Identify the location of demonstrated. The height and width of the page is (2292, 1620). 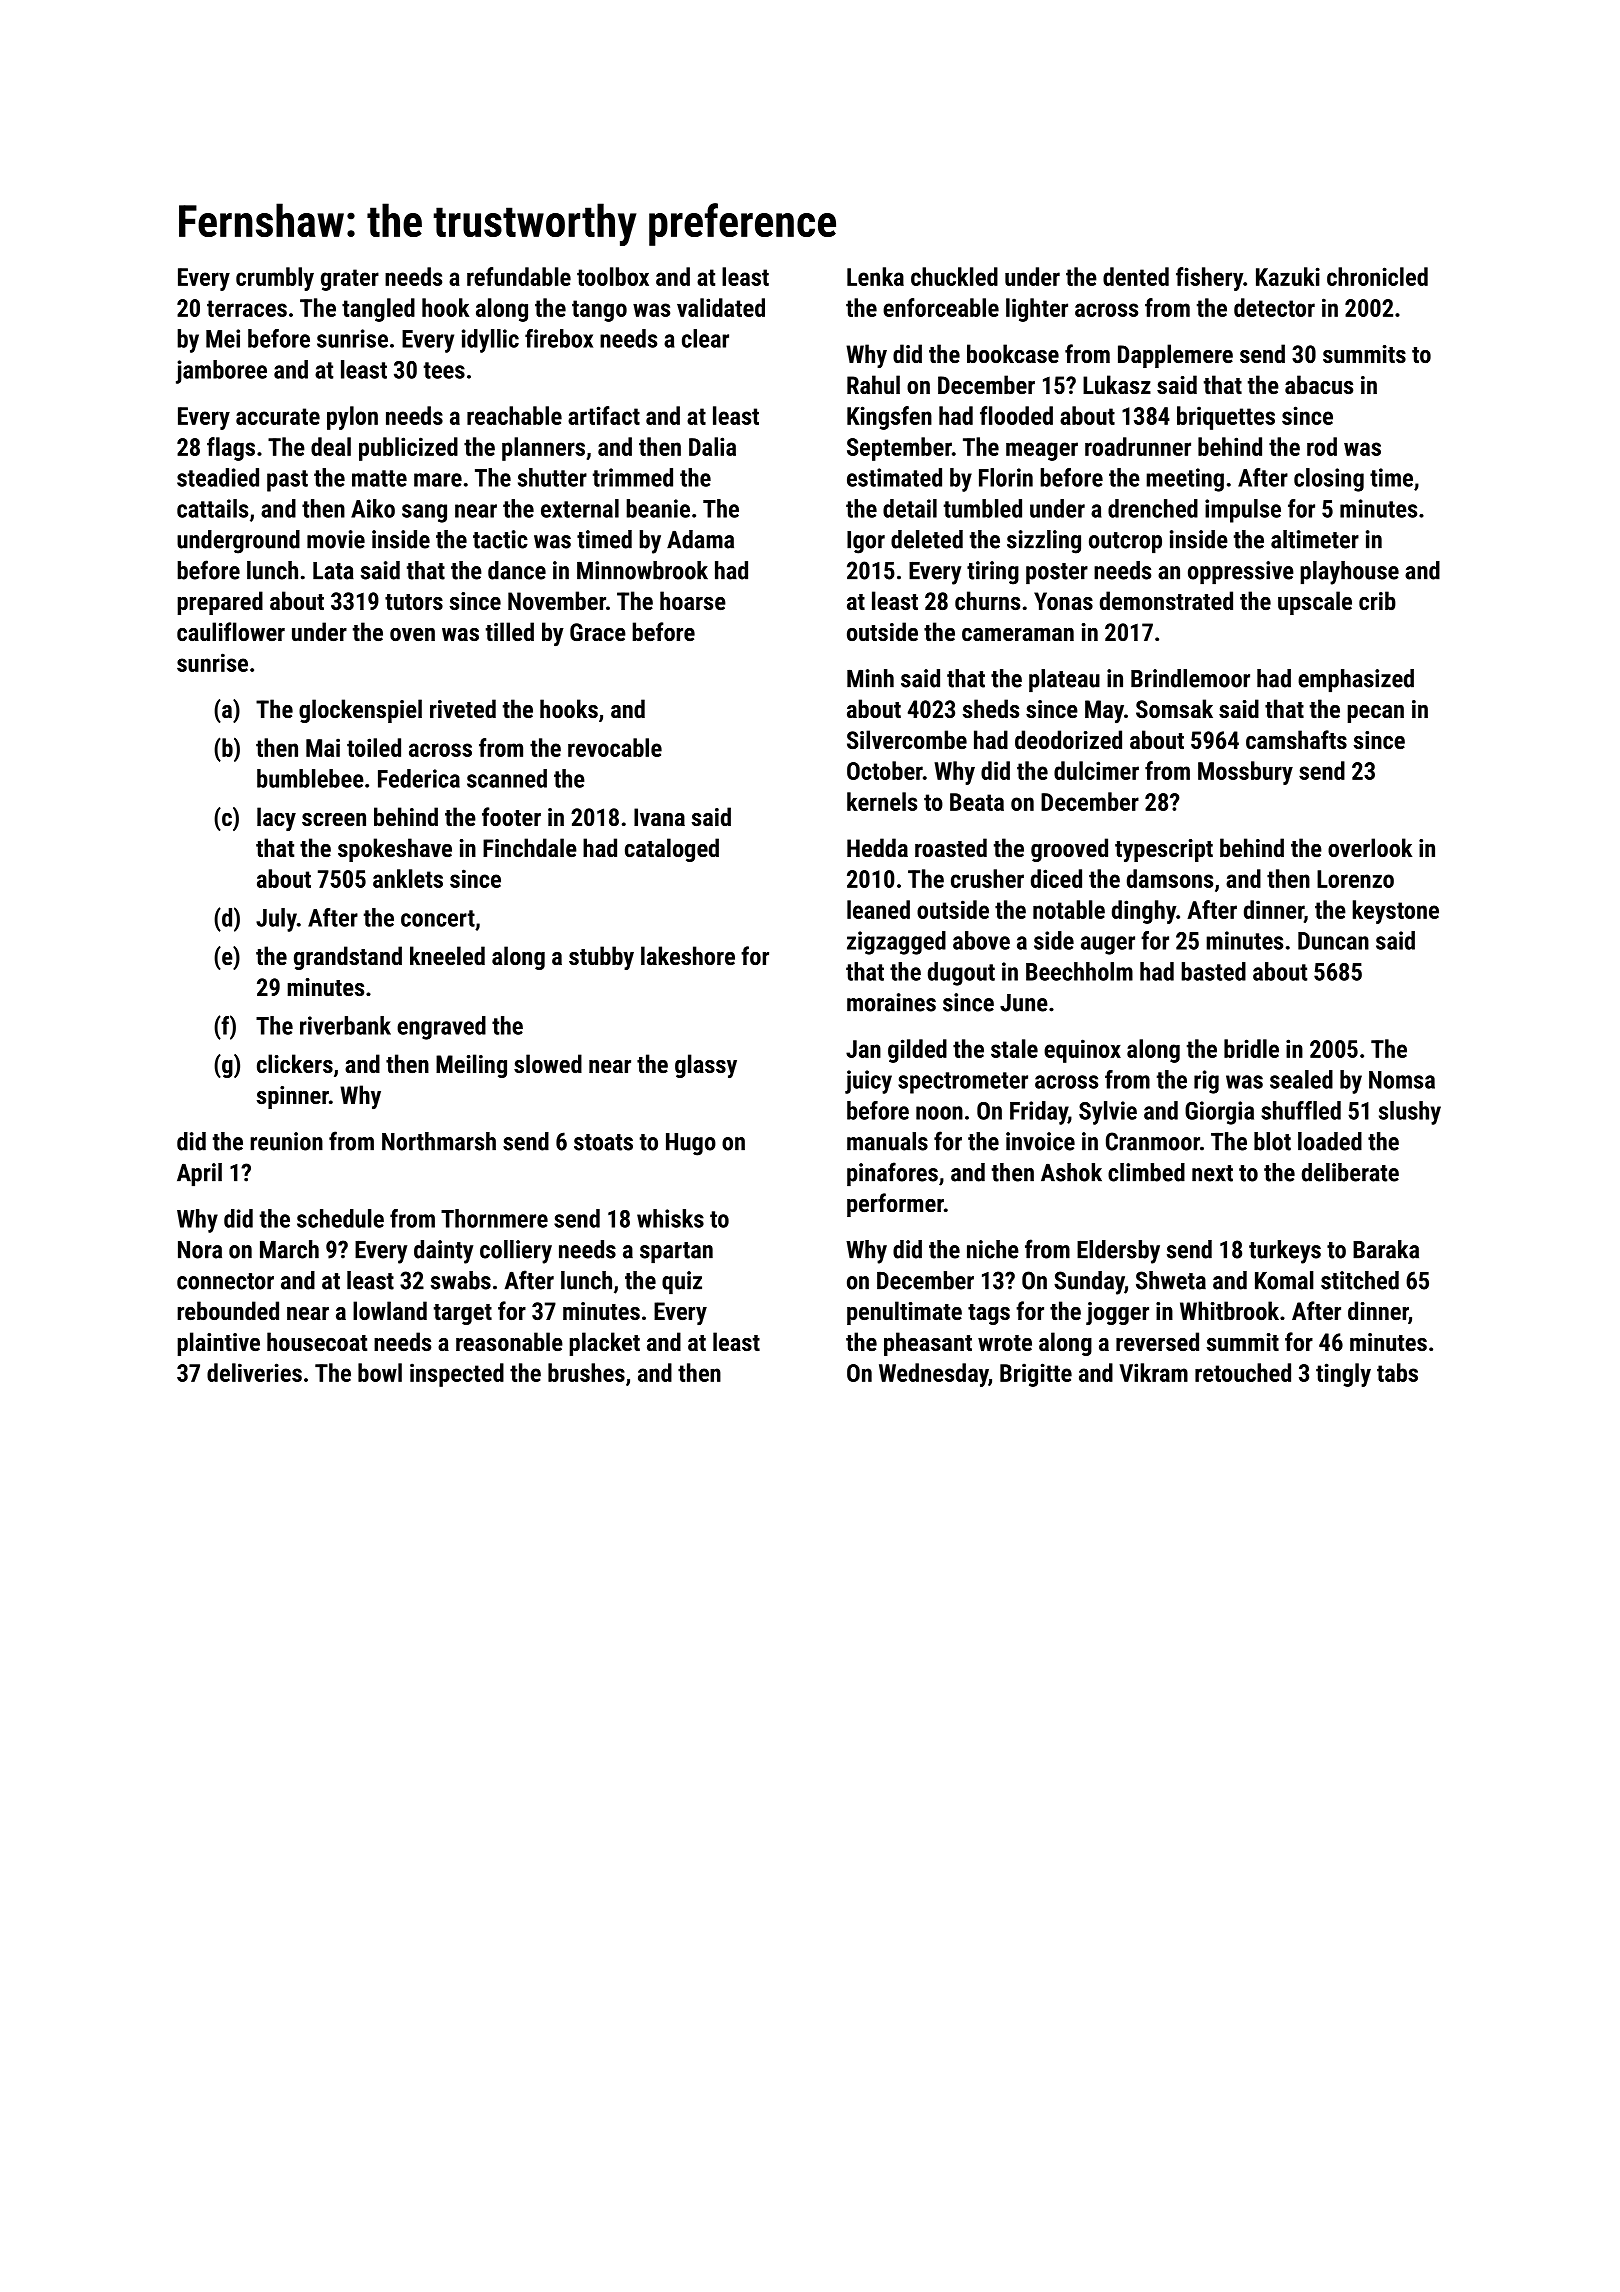
(1166, 600).
